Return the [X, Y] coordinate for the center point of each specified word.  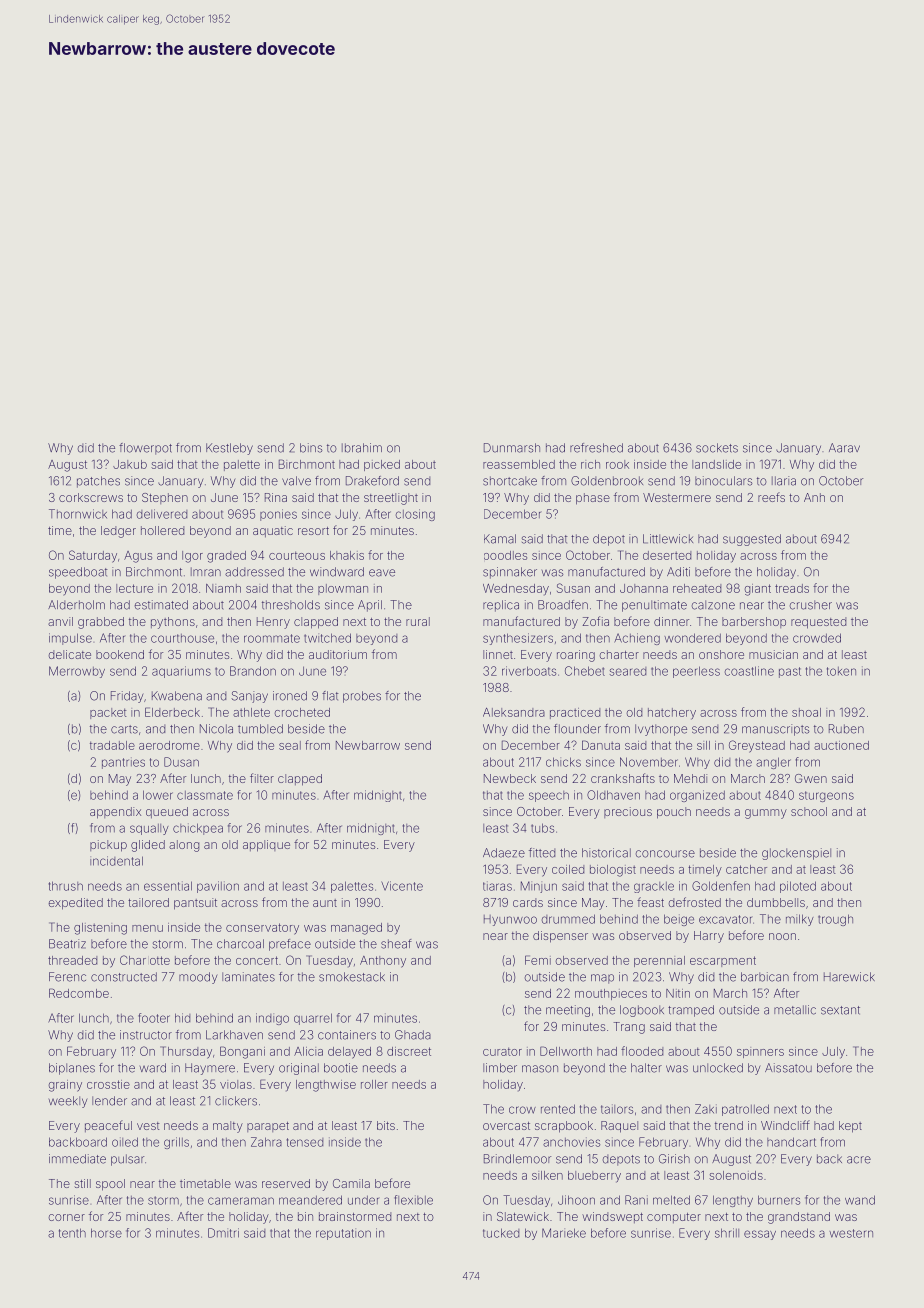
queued [167, 813]
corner [66, 1217]
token [841, 671]
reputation [343, 1234]
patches [98, 482]
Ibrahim [362, 448]
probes [362, 697]
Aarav [844, 448]
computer [674, 1218]
